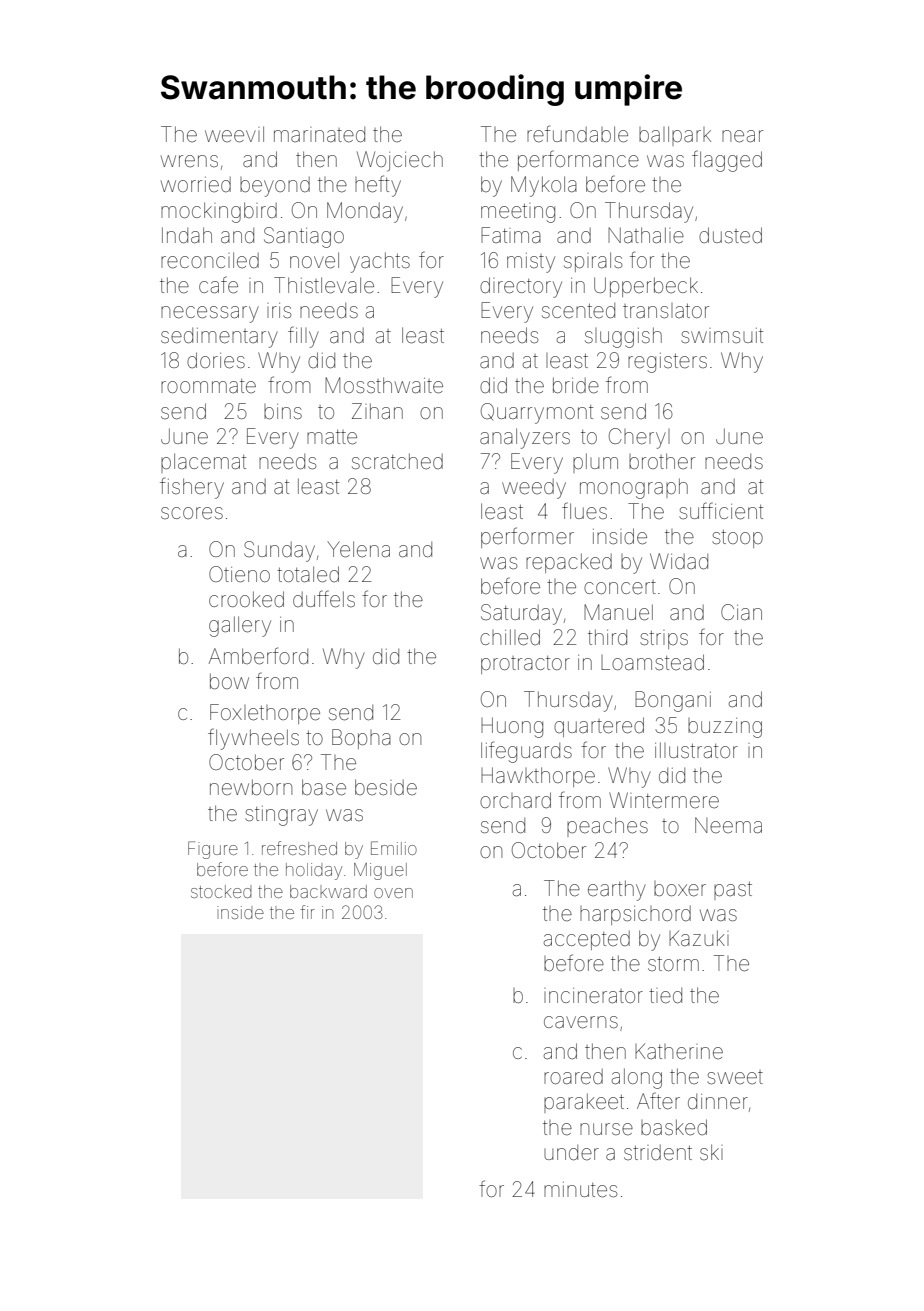  What do you see at coordinates (400, 161) in the screenshot?
I see `Wojciech` at bounding box center [400, 161].
